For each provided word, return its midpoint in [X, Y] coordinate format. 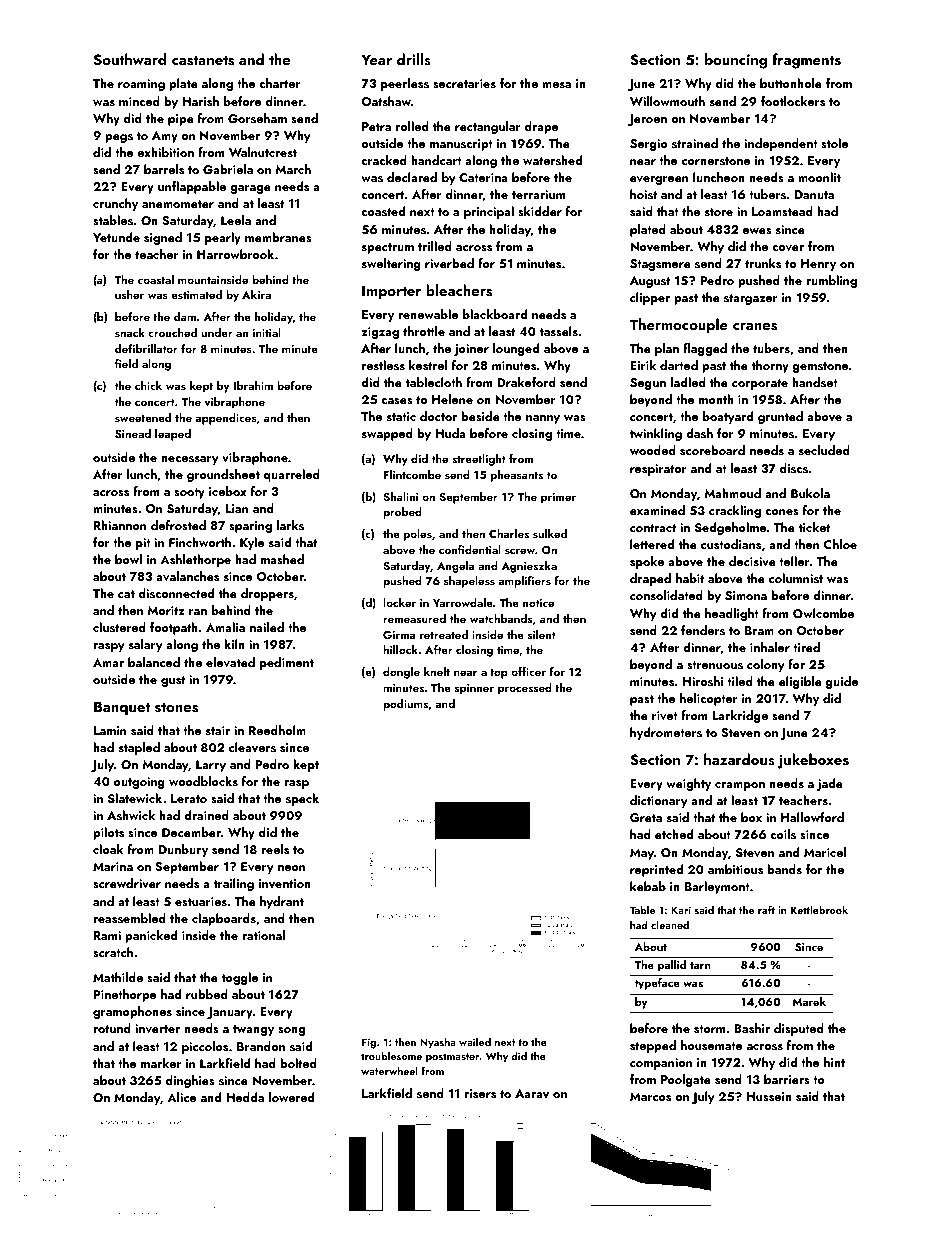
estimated [196, 294]
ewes [757, 231]
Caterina [483, 177]
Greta [646, 818]
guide [842, 682]
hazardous [739, 759]
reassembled [129, 918]
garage [250, 189]
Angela [455, 567]
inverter [157, 1028]
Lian [237, 508]
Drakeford [526, 382]
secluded [824, 450]
